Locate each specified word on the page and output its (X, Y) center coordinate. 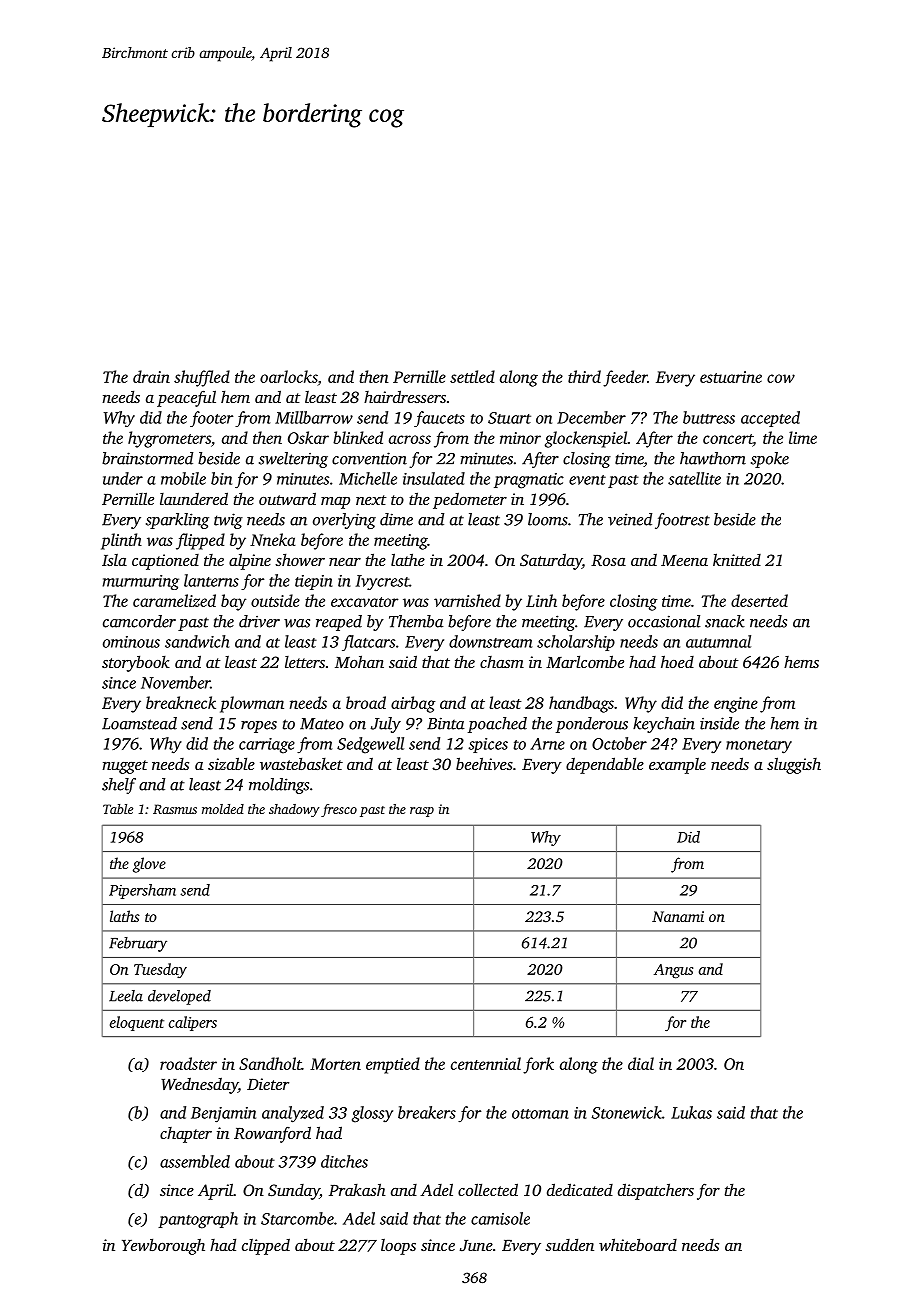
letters (305, 662)
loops (398, 1247)
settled (472, 376)
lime (803, 437)
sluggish (794, 765)
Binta (445, 723)
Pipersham (142, 891)
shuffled (202, 378)
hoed (677, 661)
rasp (422, 812)
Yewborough (163, 1246)
